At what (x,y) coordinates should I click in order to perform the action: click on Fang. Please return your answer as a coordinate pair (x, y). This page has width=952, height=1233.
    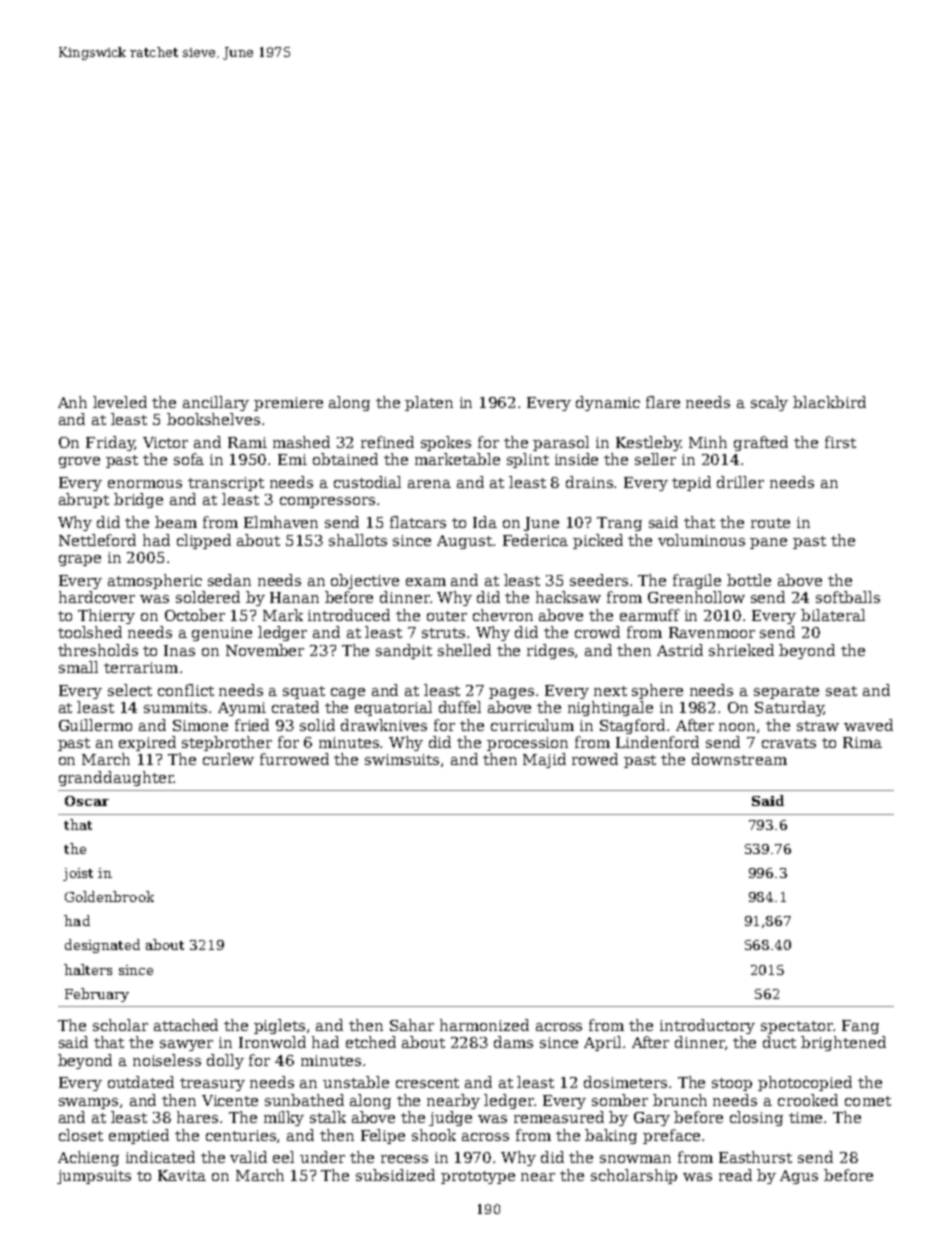
    Looking at the image, I should click on (860, 1027).
